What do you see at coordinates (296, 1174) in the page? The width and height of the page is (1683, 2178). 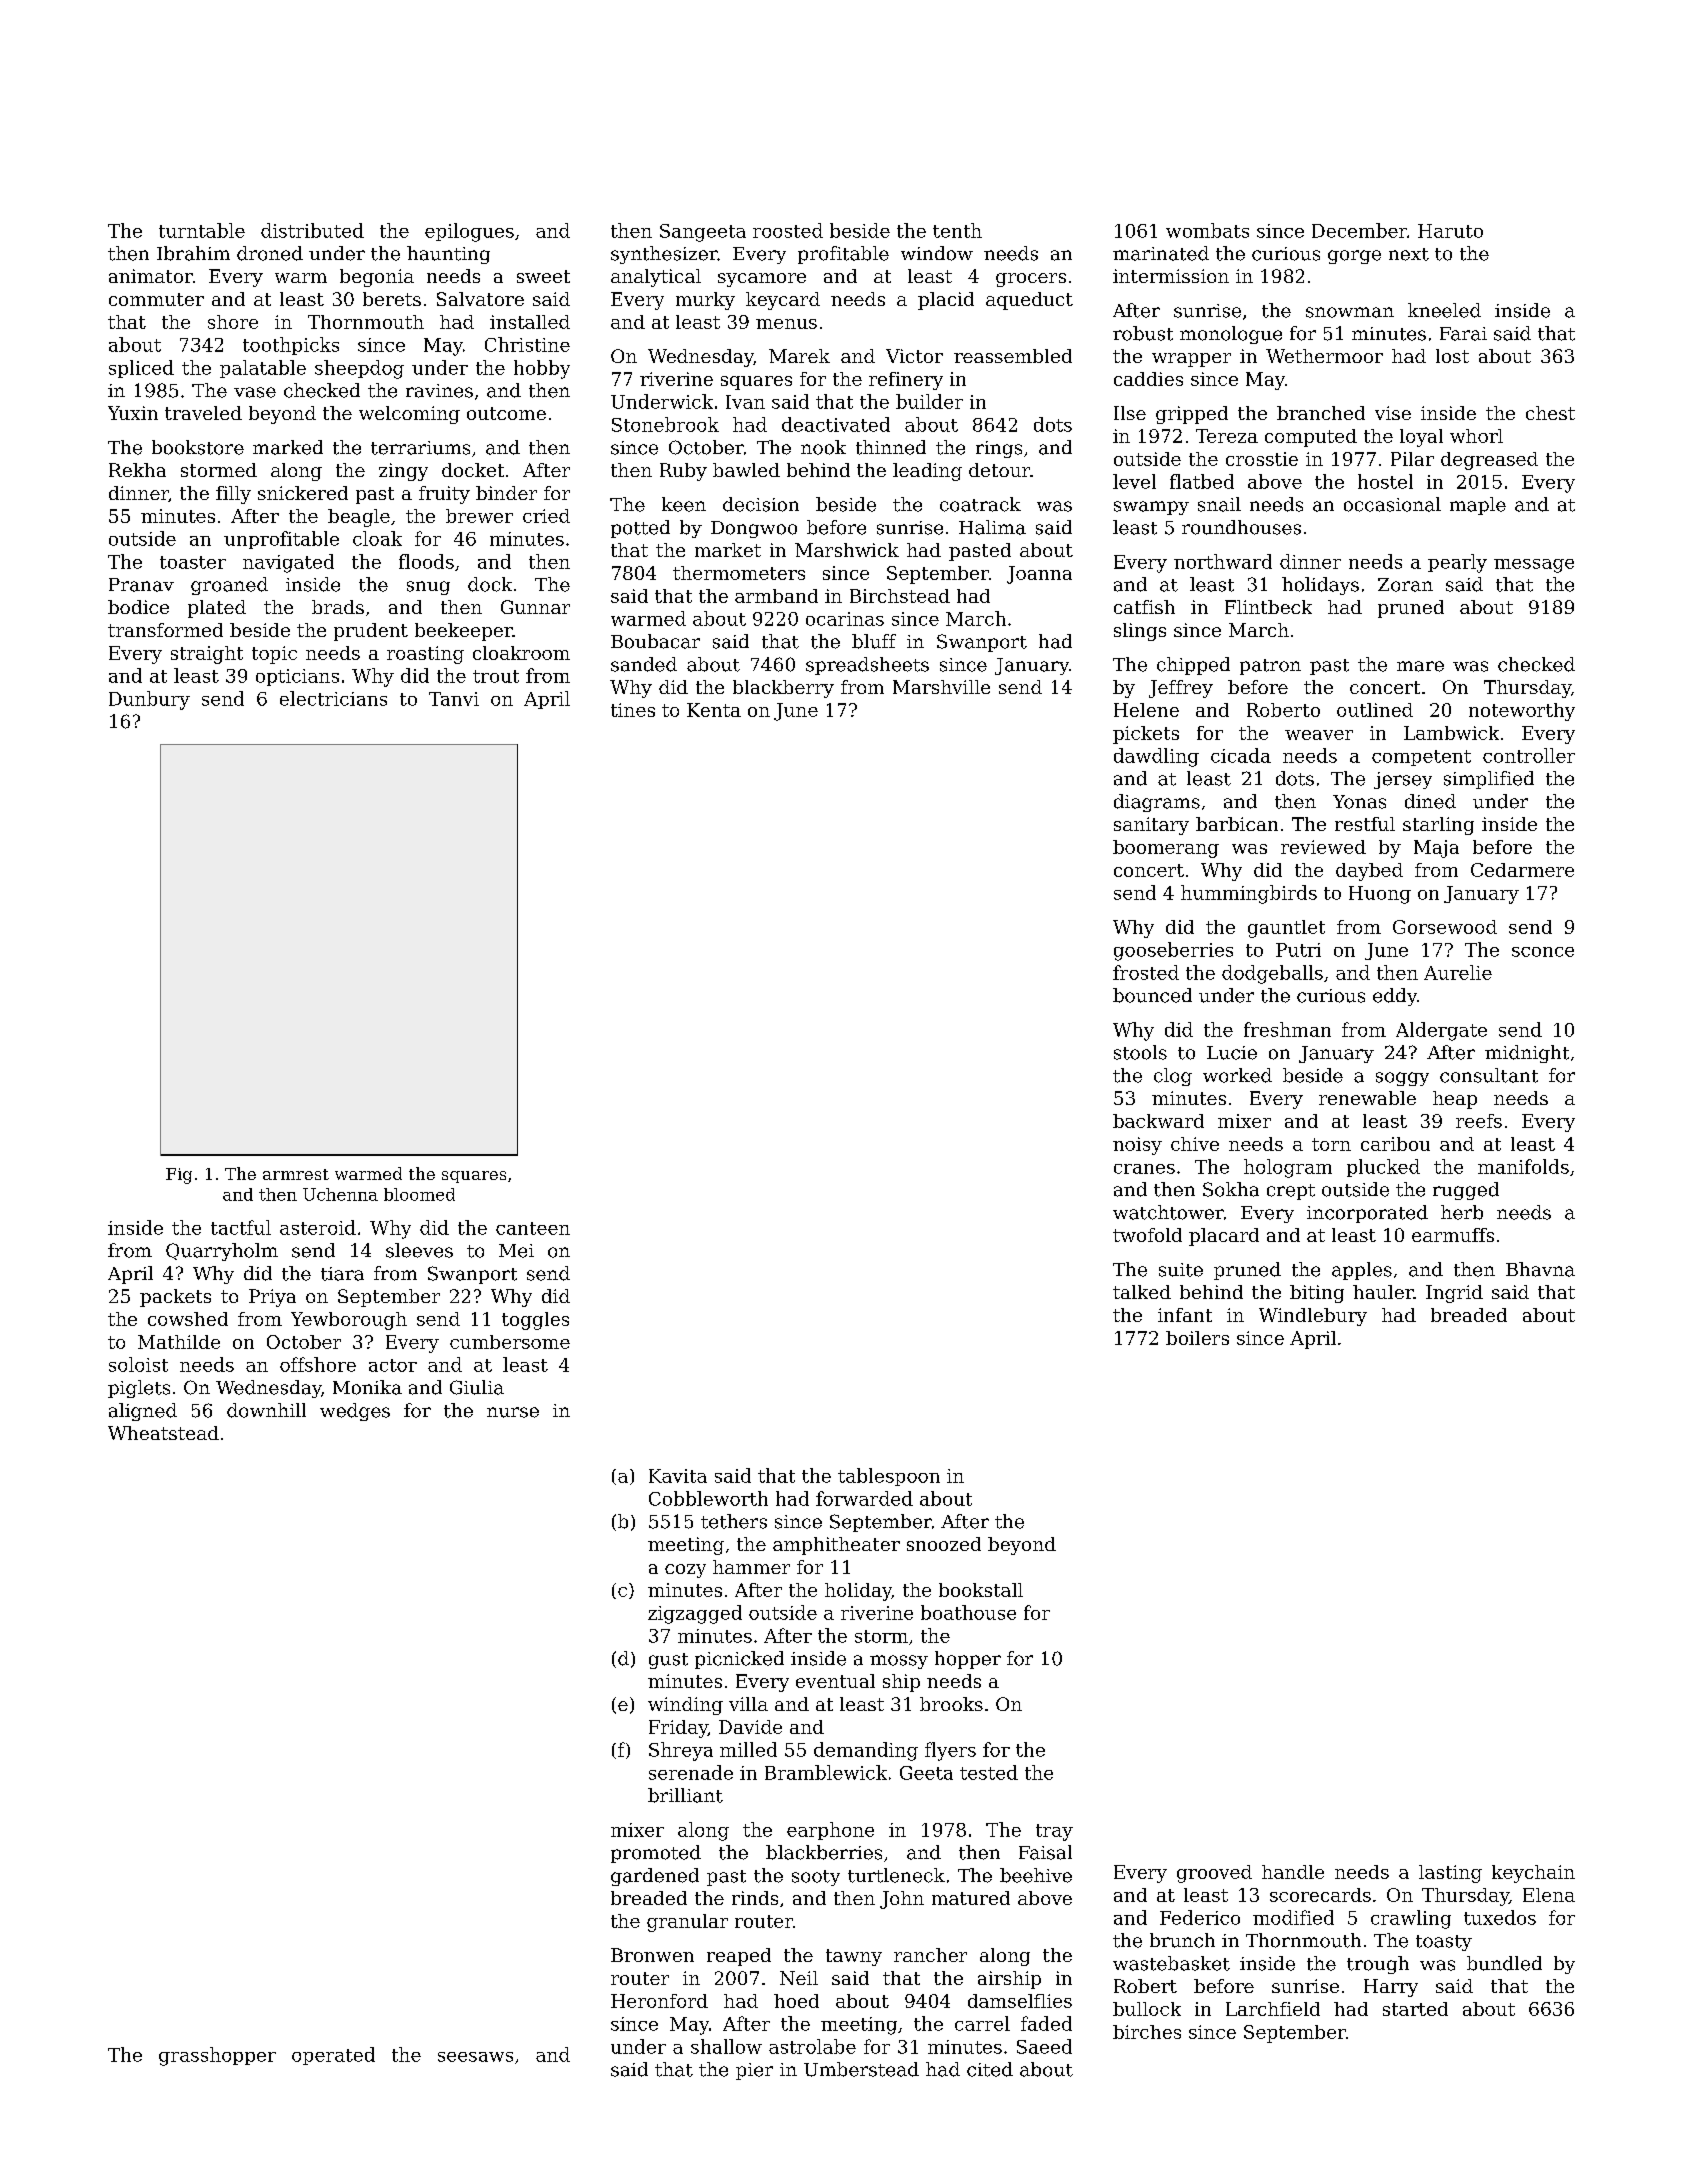 I see `armrest` at bounding box center [296, 1174].
